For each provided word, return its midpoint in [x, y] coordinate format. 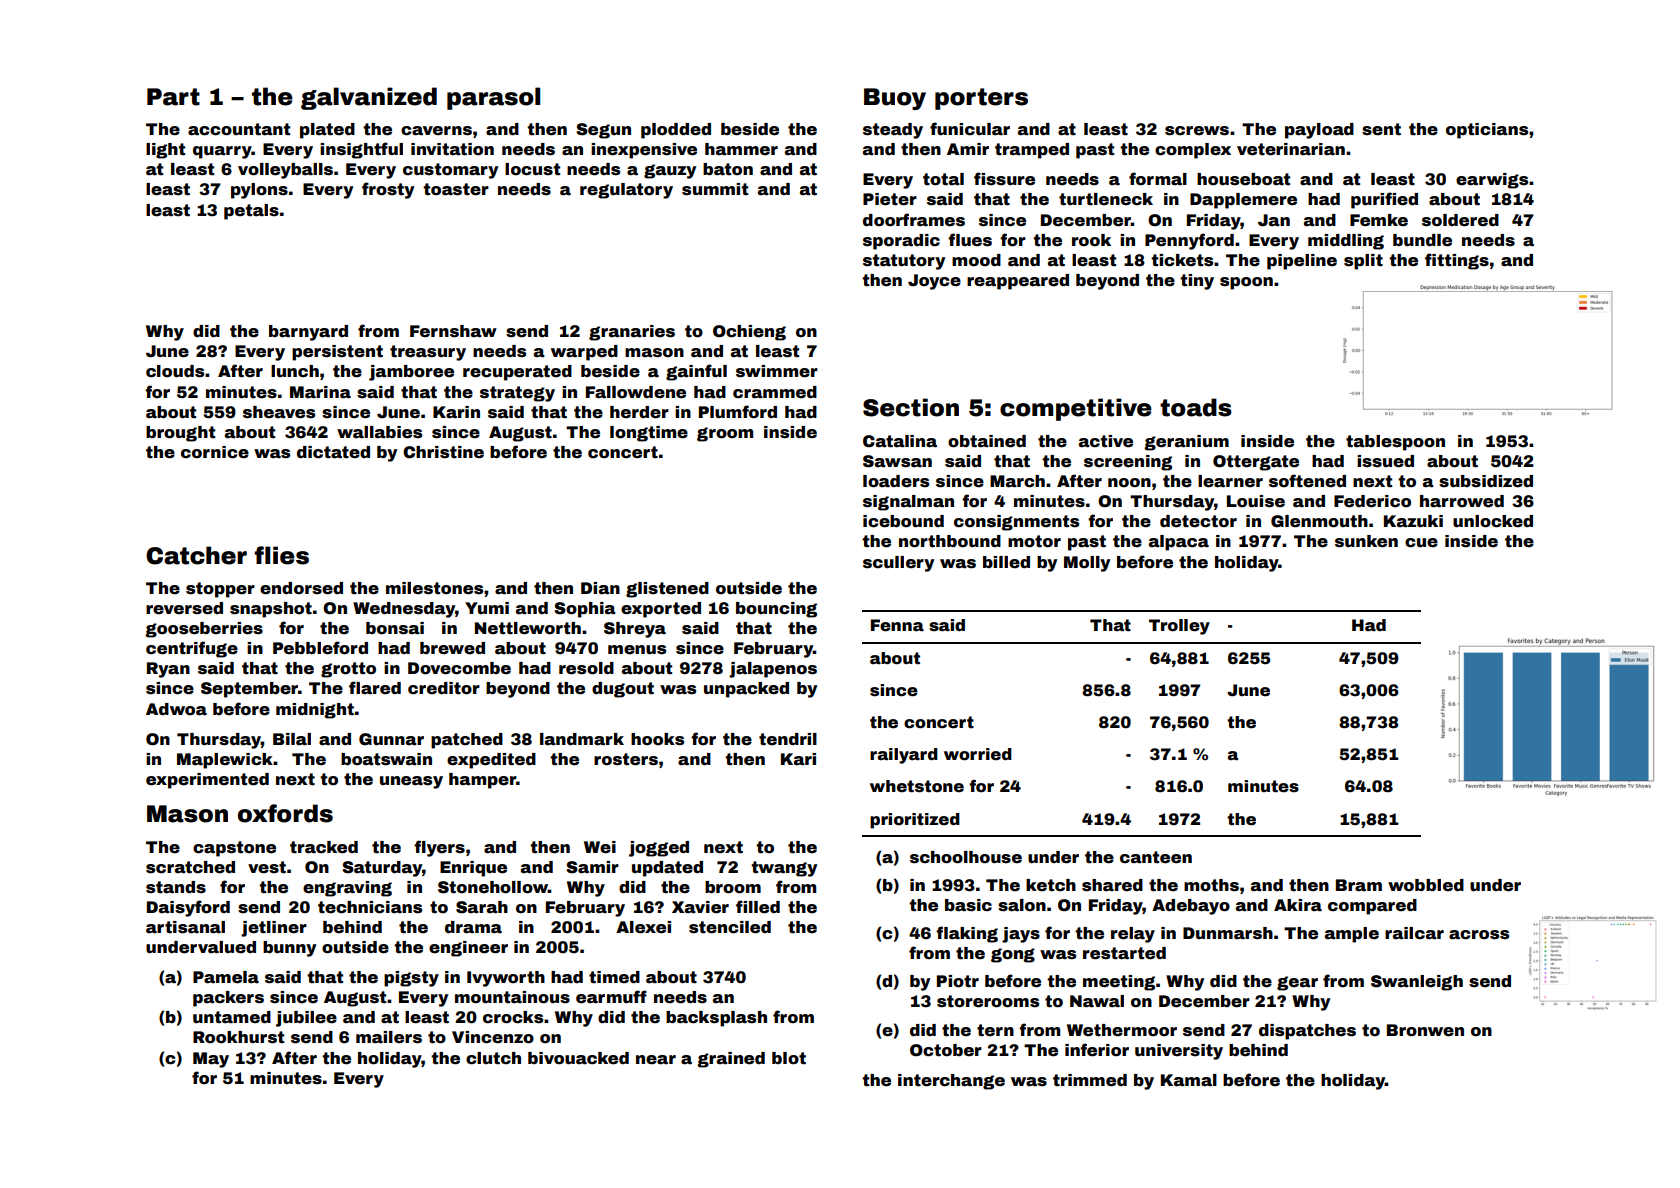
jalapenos [773, 670]
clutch [493, 1058]
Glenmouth [1319, 521]
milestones [434, 588]
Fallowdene [636, 392]
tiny [1197, 282]
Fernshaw [453, 331]
